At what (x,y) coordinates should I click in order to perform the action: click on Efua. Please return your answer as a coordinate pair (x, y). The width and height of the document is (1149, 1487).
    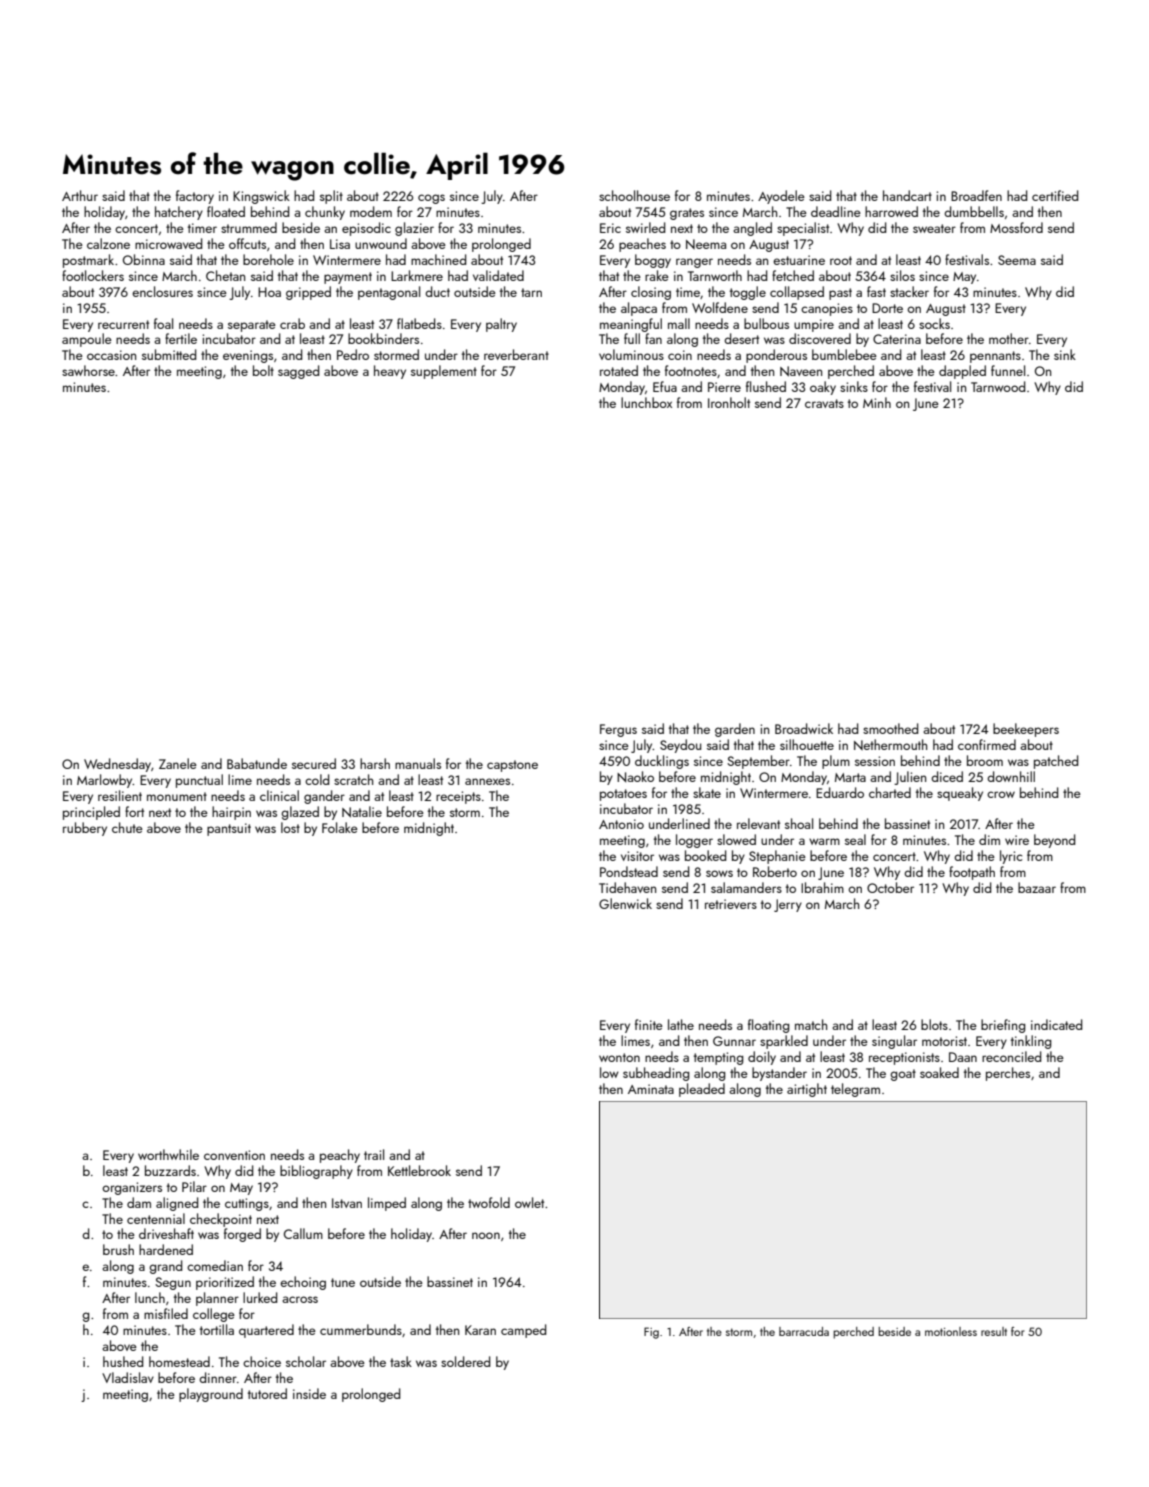
    Looking at the image, I should click on (665, 386).
